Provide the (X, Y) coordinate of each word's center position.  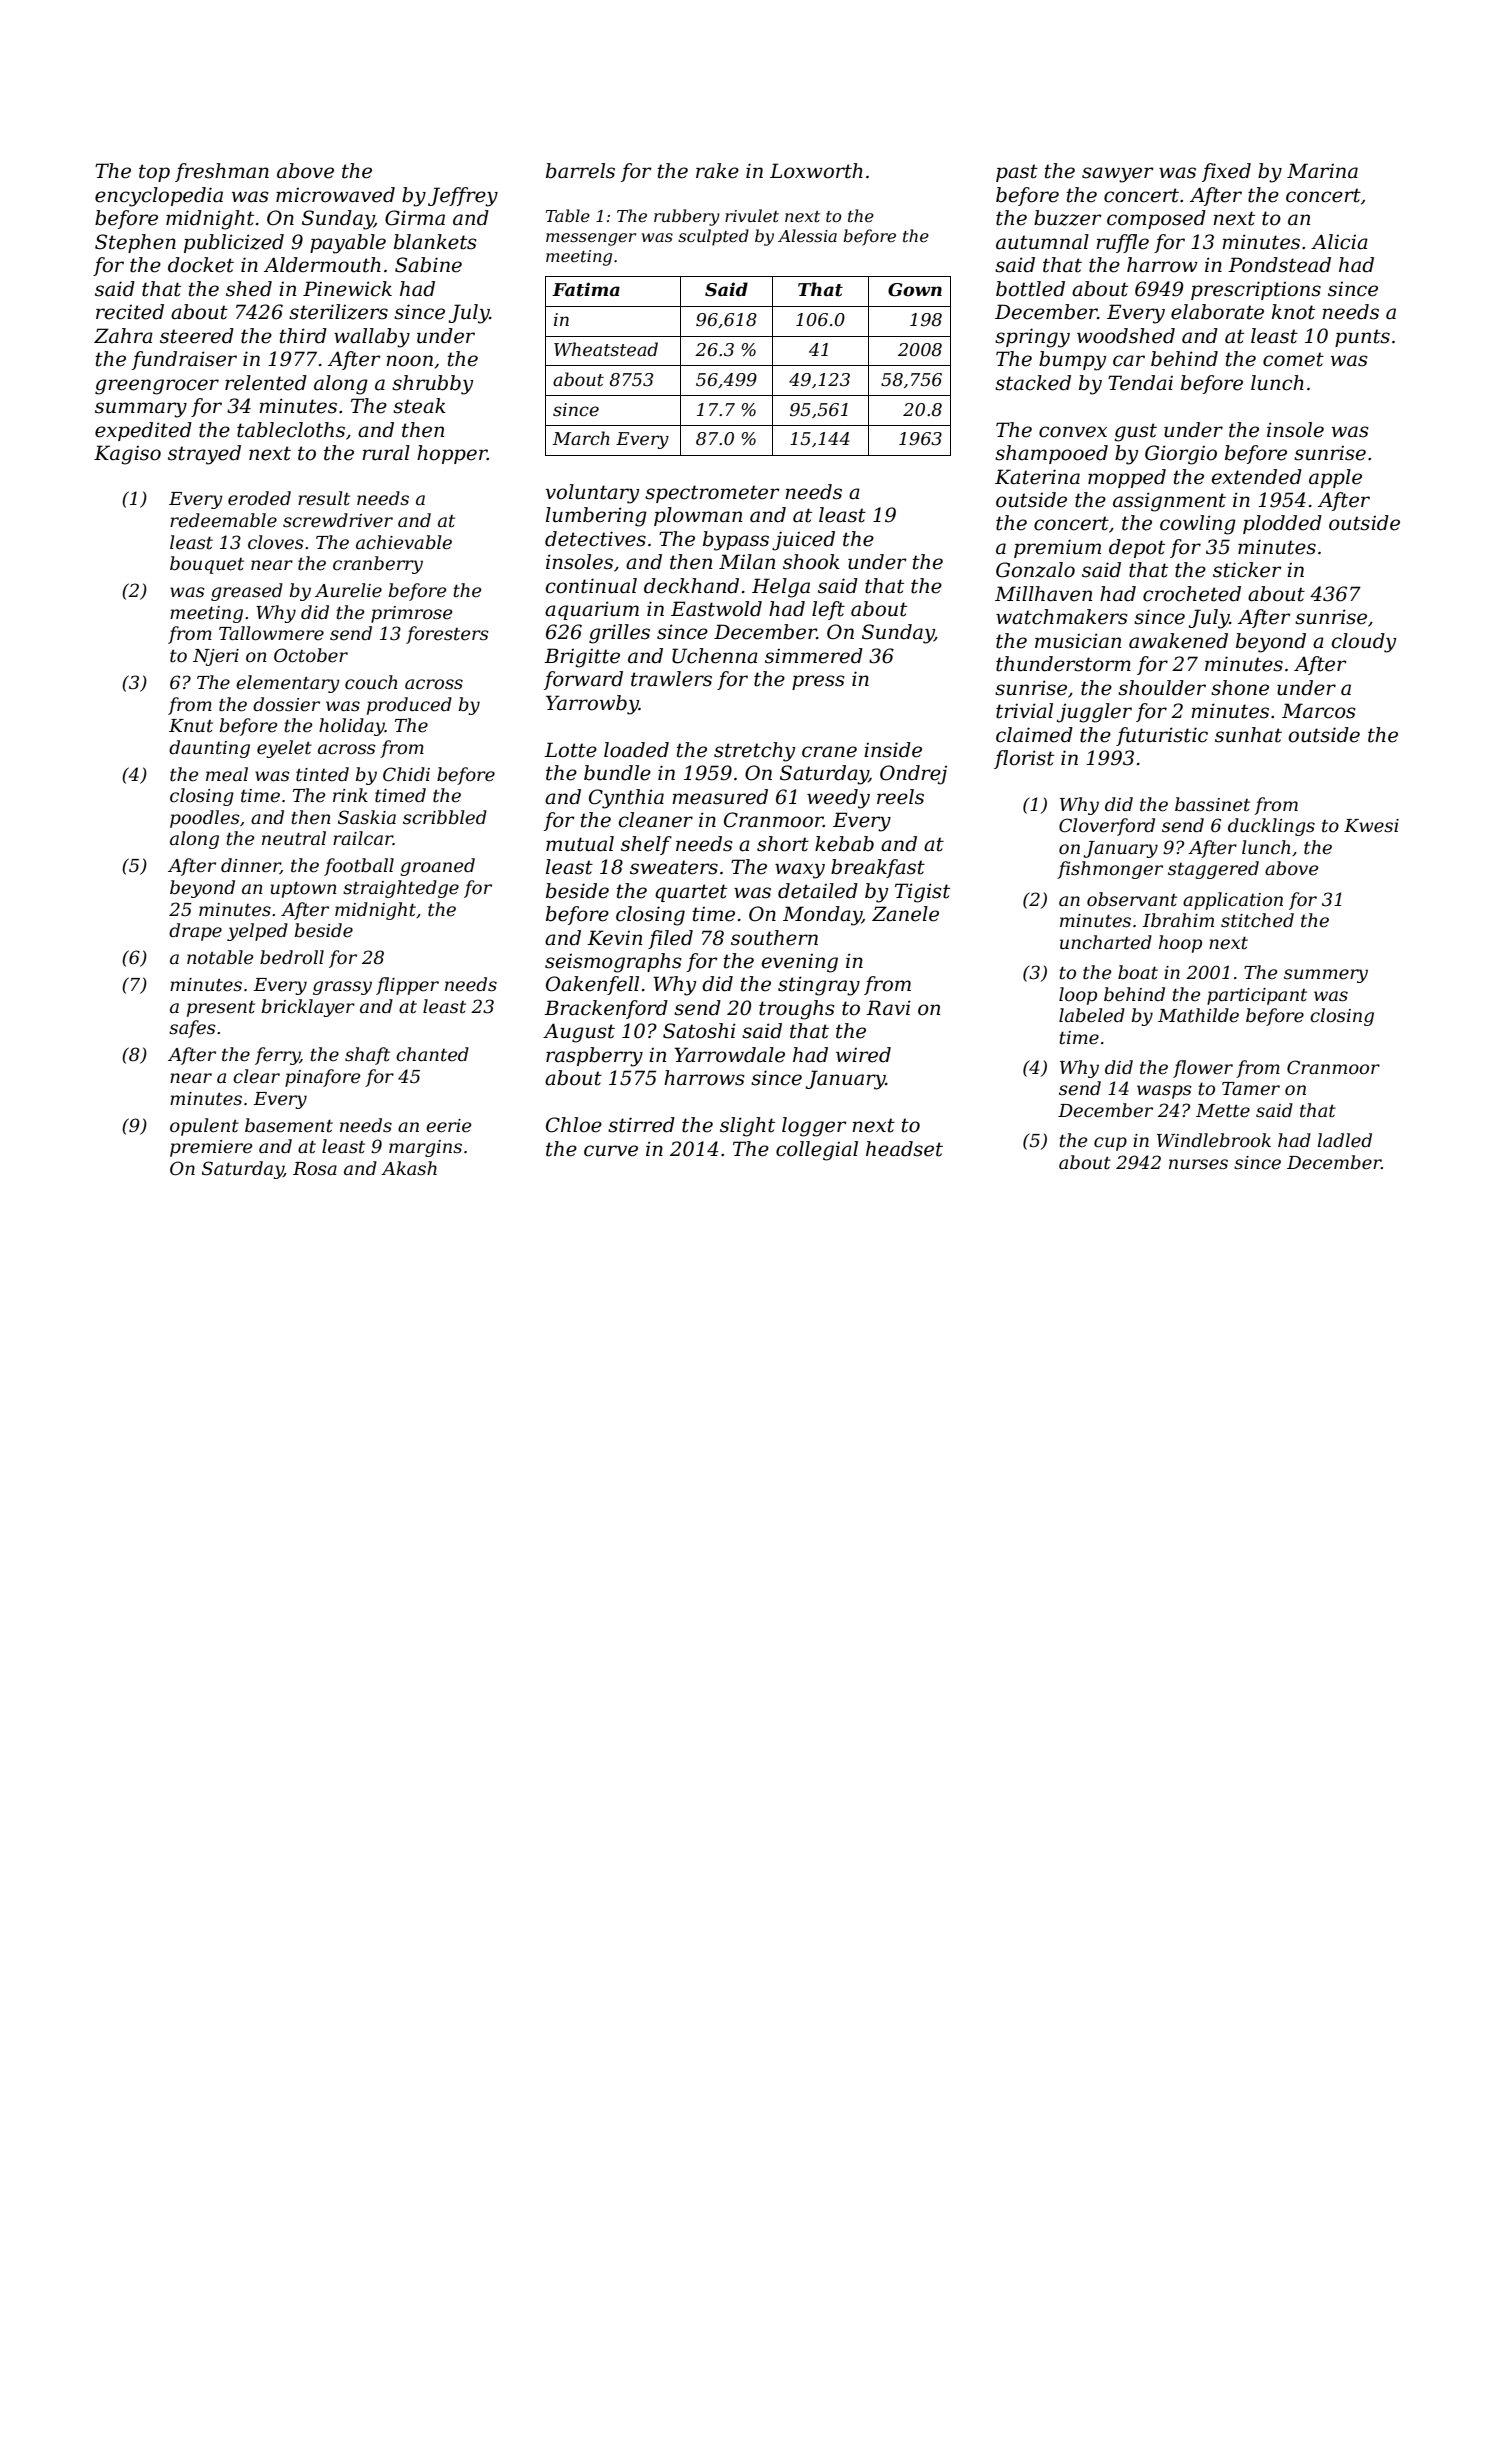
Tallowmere (271, 633)
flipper (407, 986)
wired (863, 1055)
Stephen (135, 243)
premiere (211, 1148)
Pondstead (1279, 265)
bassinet (1212, 804)
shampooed (1051, 454)
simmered (814, 656)
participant (1257, 996)
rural (386, 453)
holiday (352, 727)
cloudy (1363, 643)
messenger (591, 239)
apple (1335, 478)
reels (900, 797)
